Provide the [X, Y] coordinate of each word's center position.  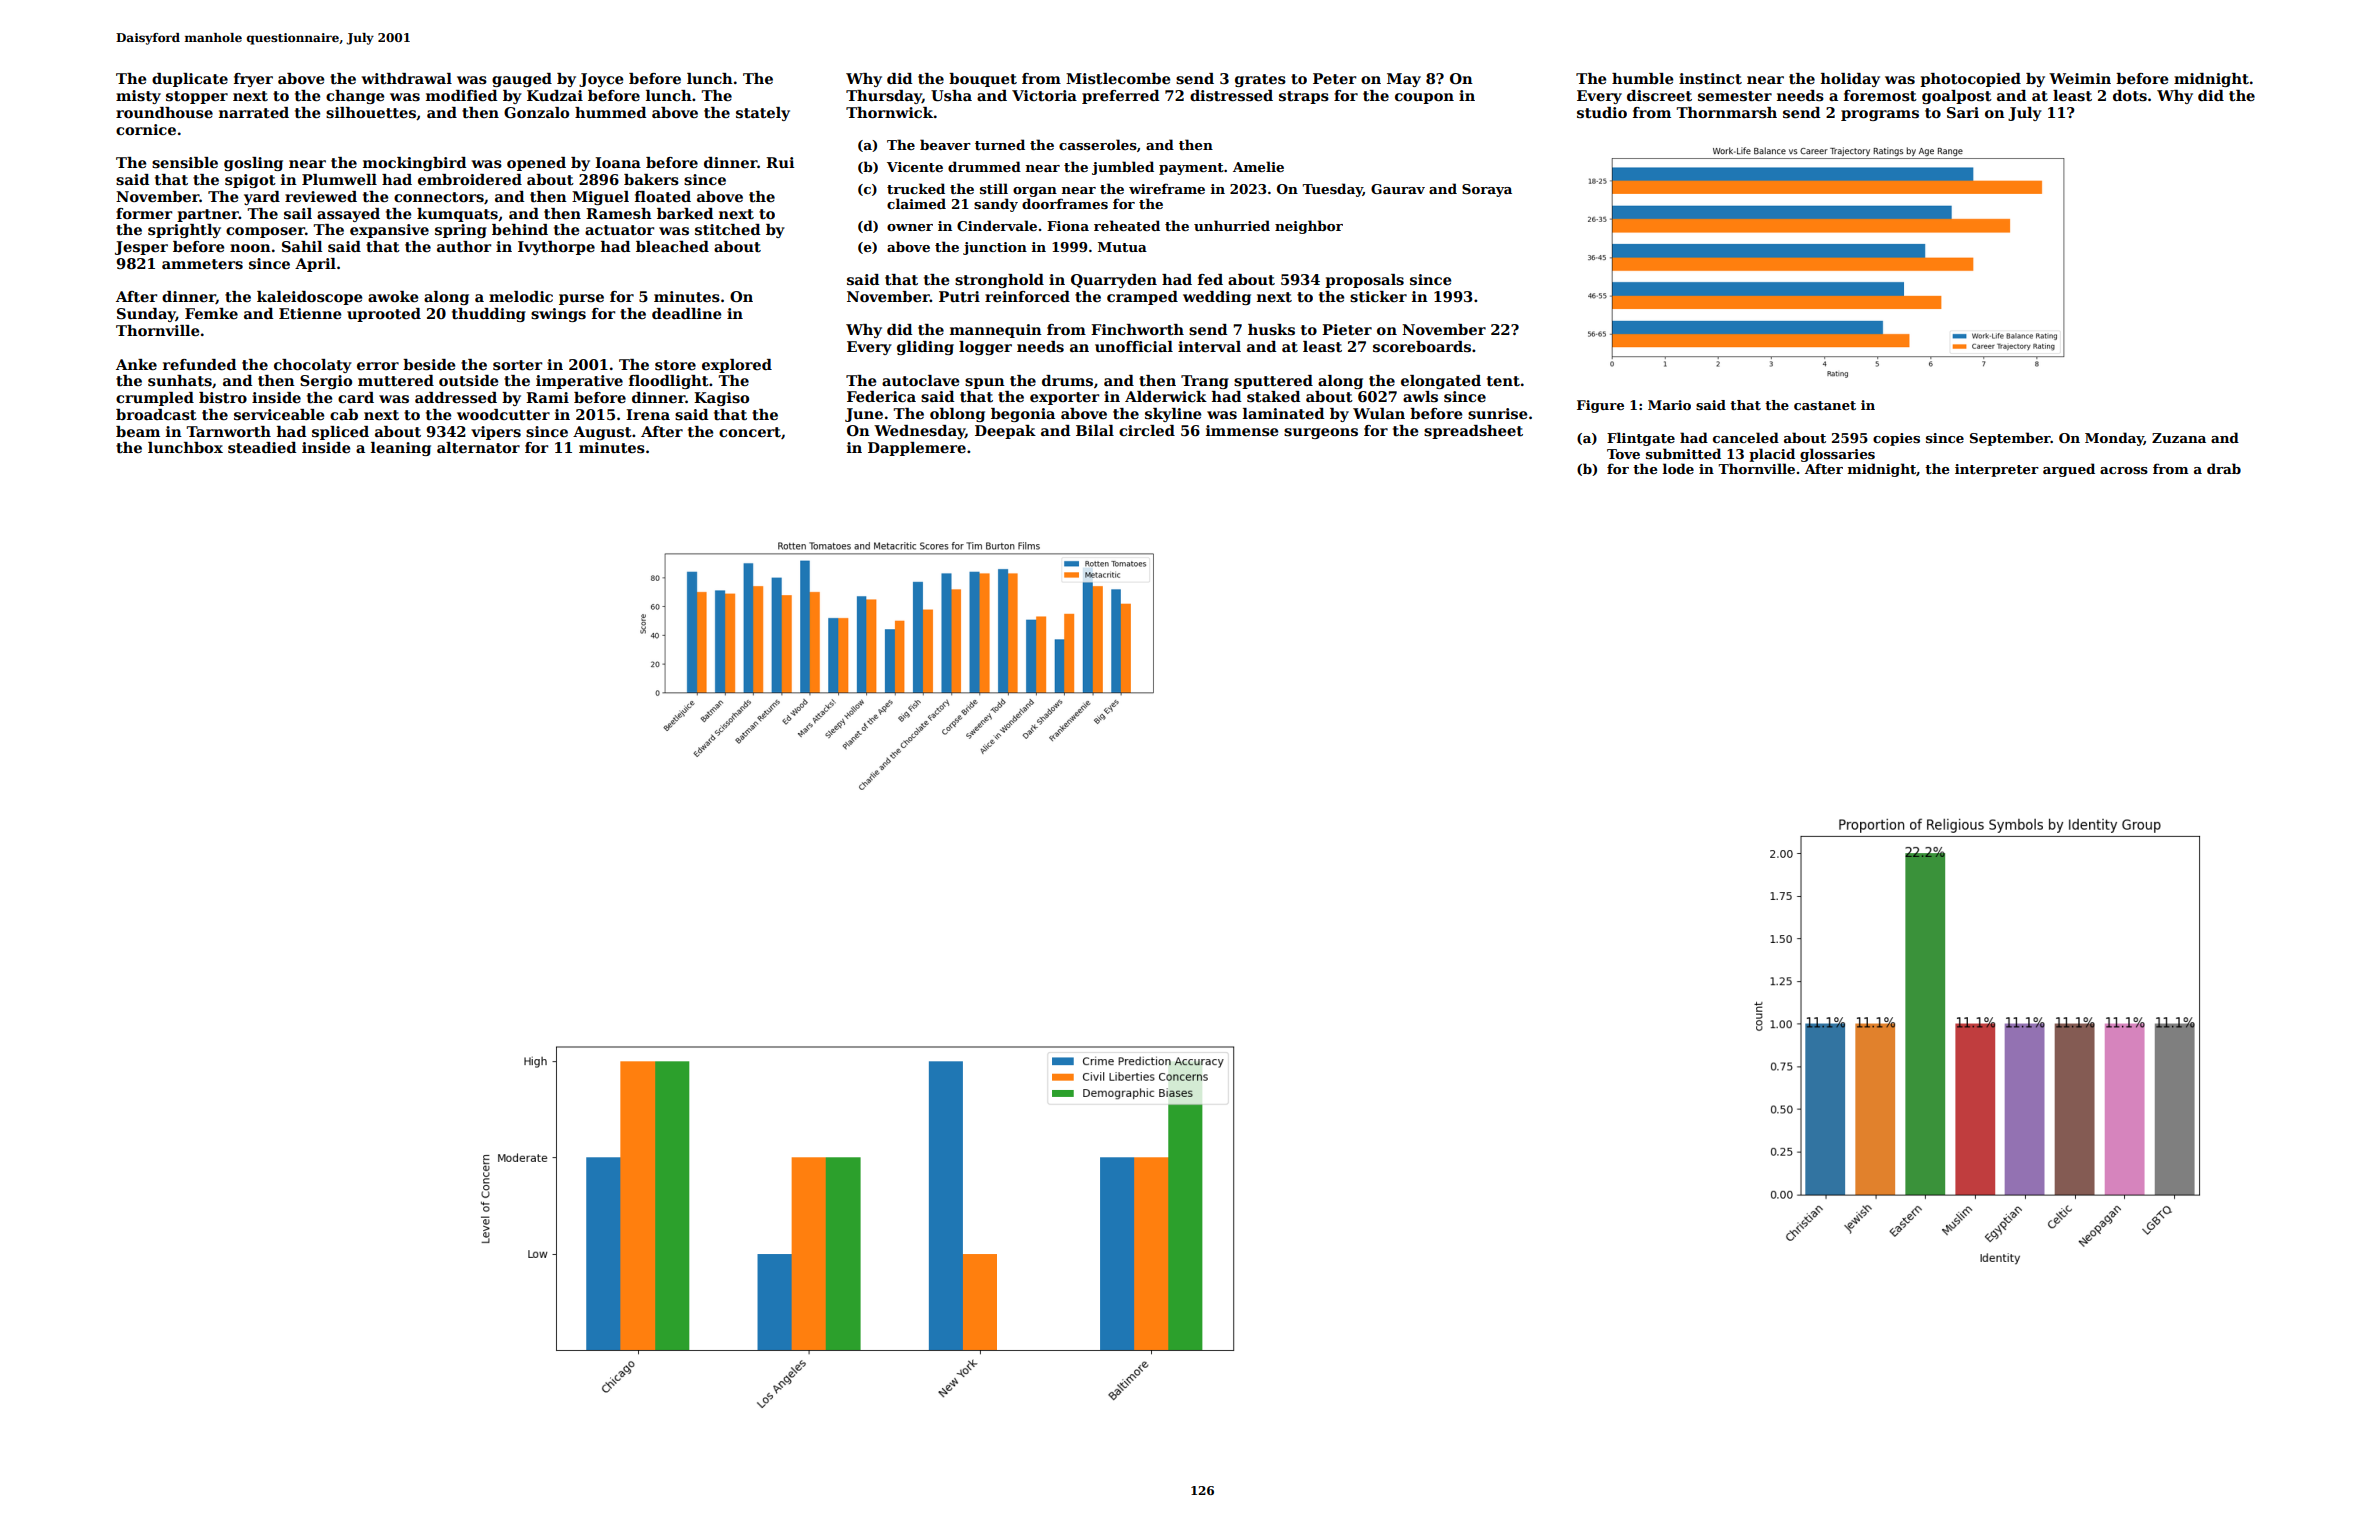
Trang [1205, 382]
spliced [340, 433]
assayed [348, 215]
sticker [1378, 296]
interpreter [1997, 470]
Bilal [1095, 430]
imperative [579, 382]
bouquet [983, 80]
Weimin [2080, 78]
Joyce [601, 80]
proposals [1364, 281]
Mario [1669, 405]
